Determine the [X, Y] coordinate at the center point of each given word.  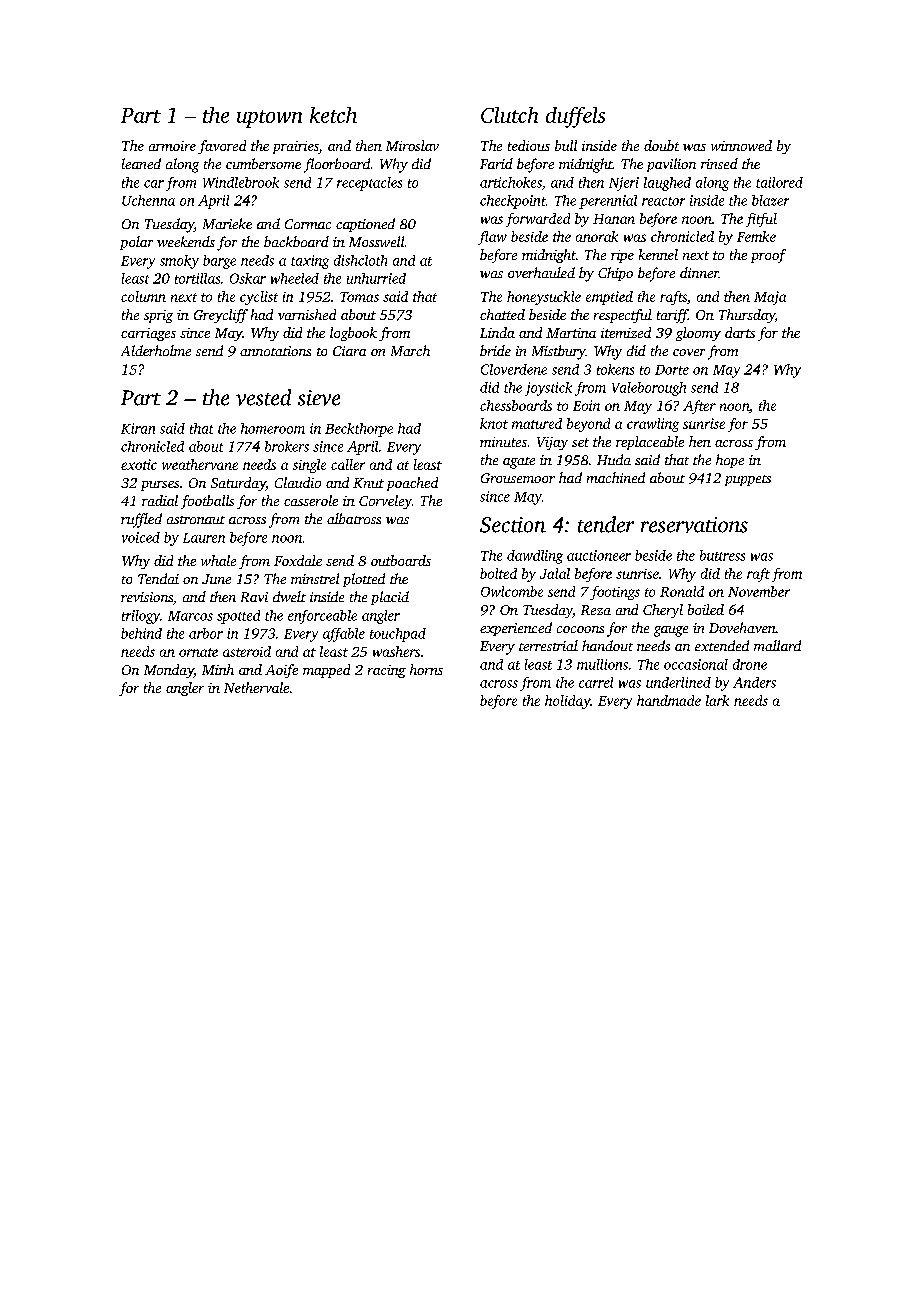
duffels [575, 117]
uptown [269, 119]
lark [717, 700]
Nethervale [256, 687]
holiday [567, 702]
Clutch [509, 115]
